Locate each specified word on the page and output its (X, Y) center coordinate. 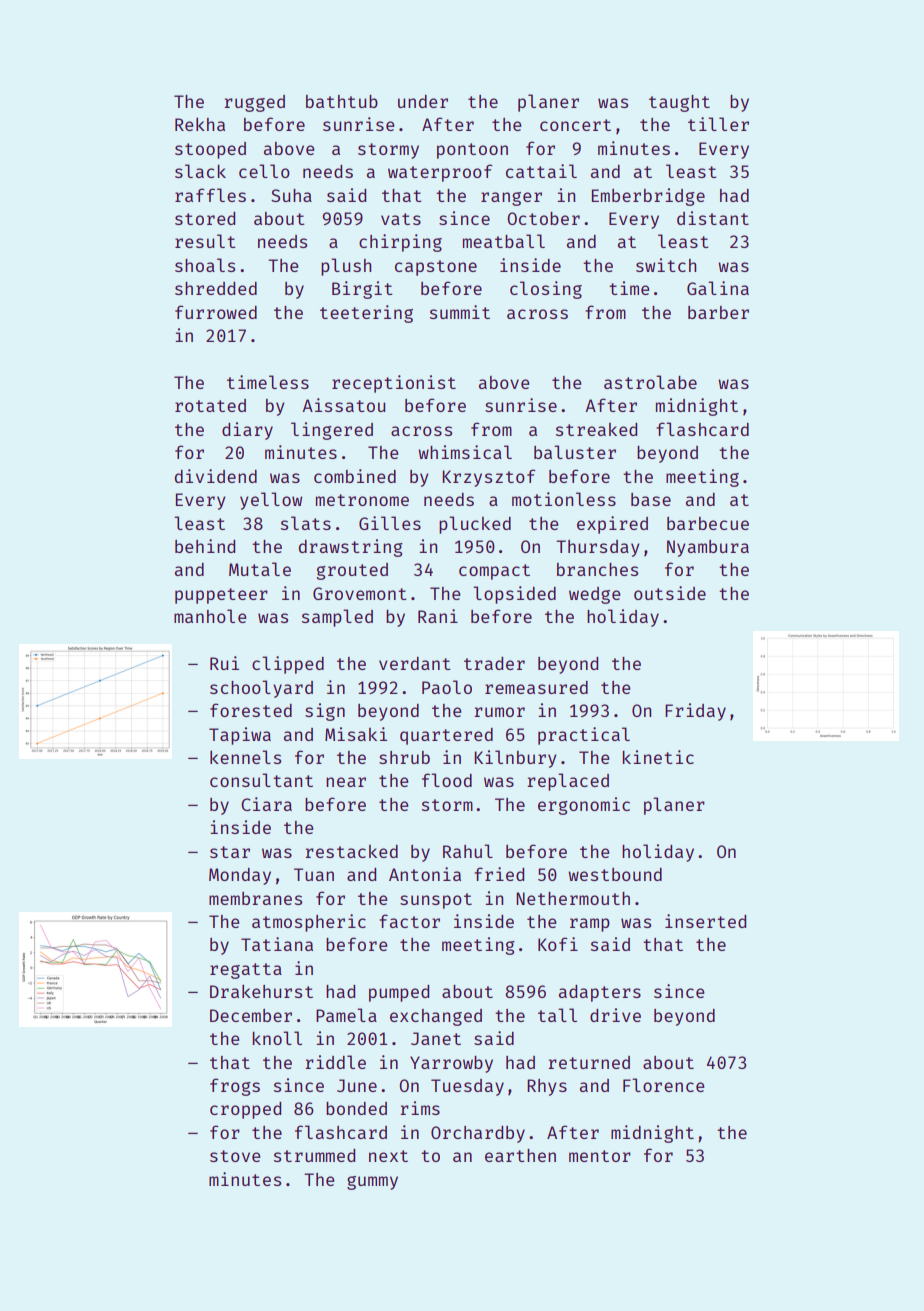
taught (679, 103)
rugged (254, 103)
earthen (520, 1155)
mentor (600, 1156)
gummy (372, 1183)
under (423, 101)
